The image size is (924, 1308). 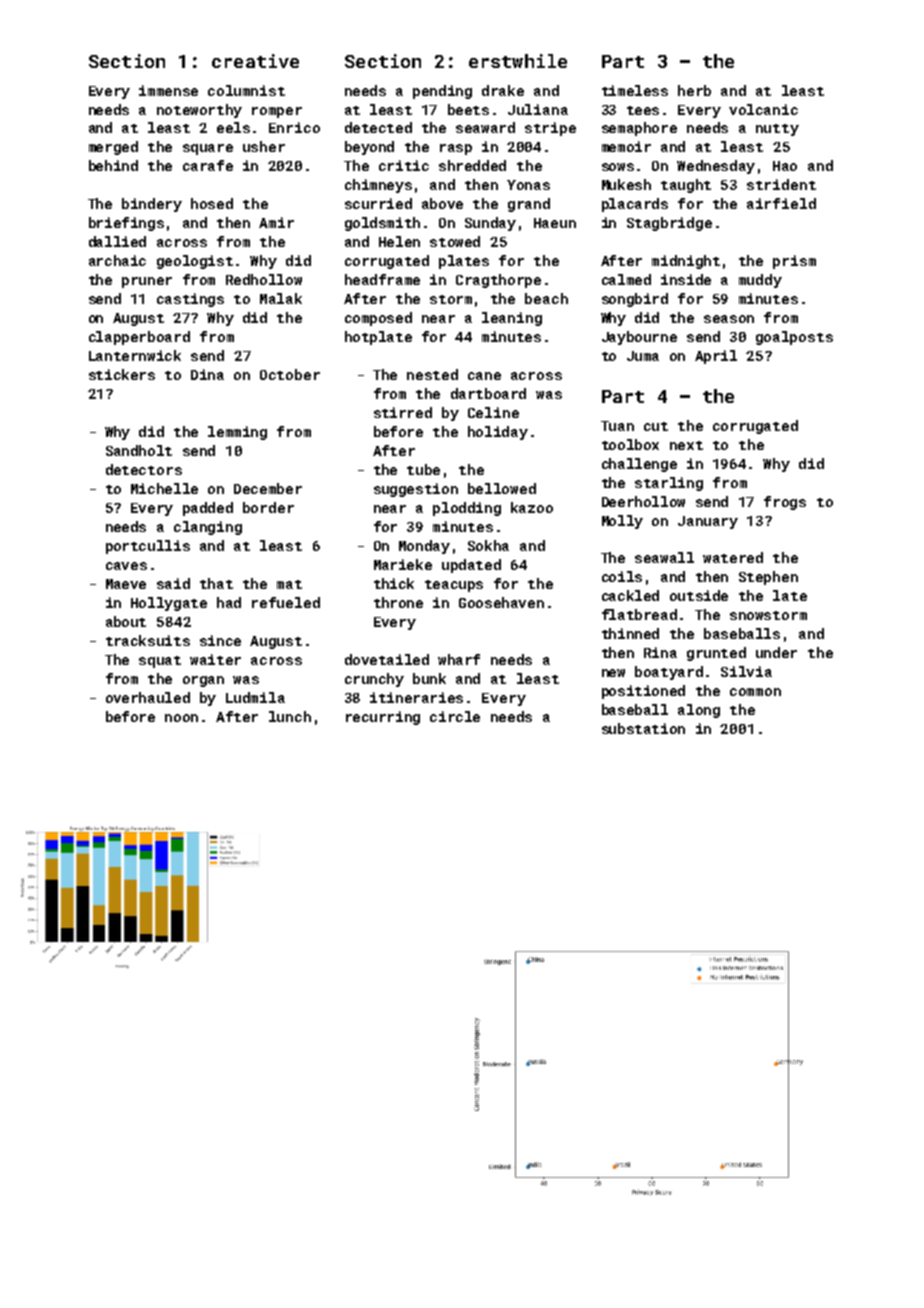 What do you see at coordinates (117, 241) in the screenshot?
I see `dallied` at bounding box center [117, 241].
